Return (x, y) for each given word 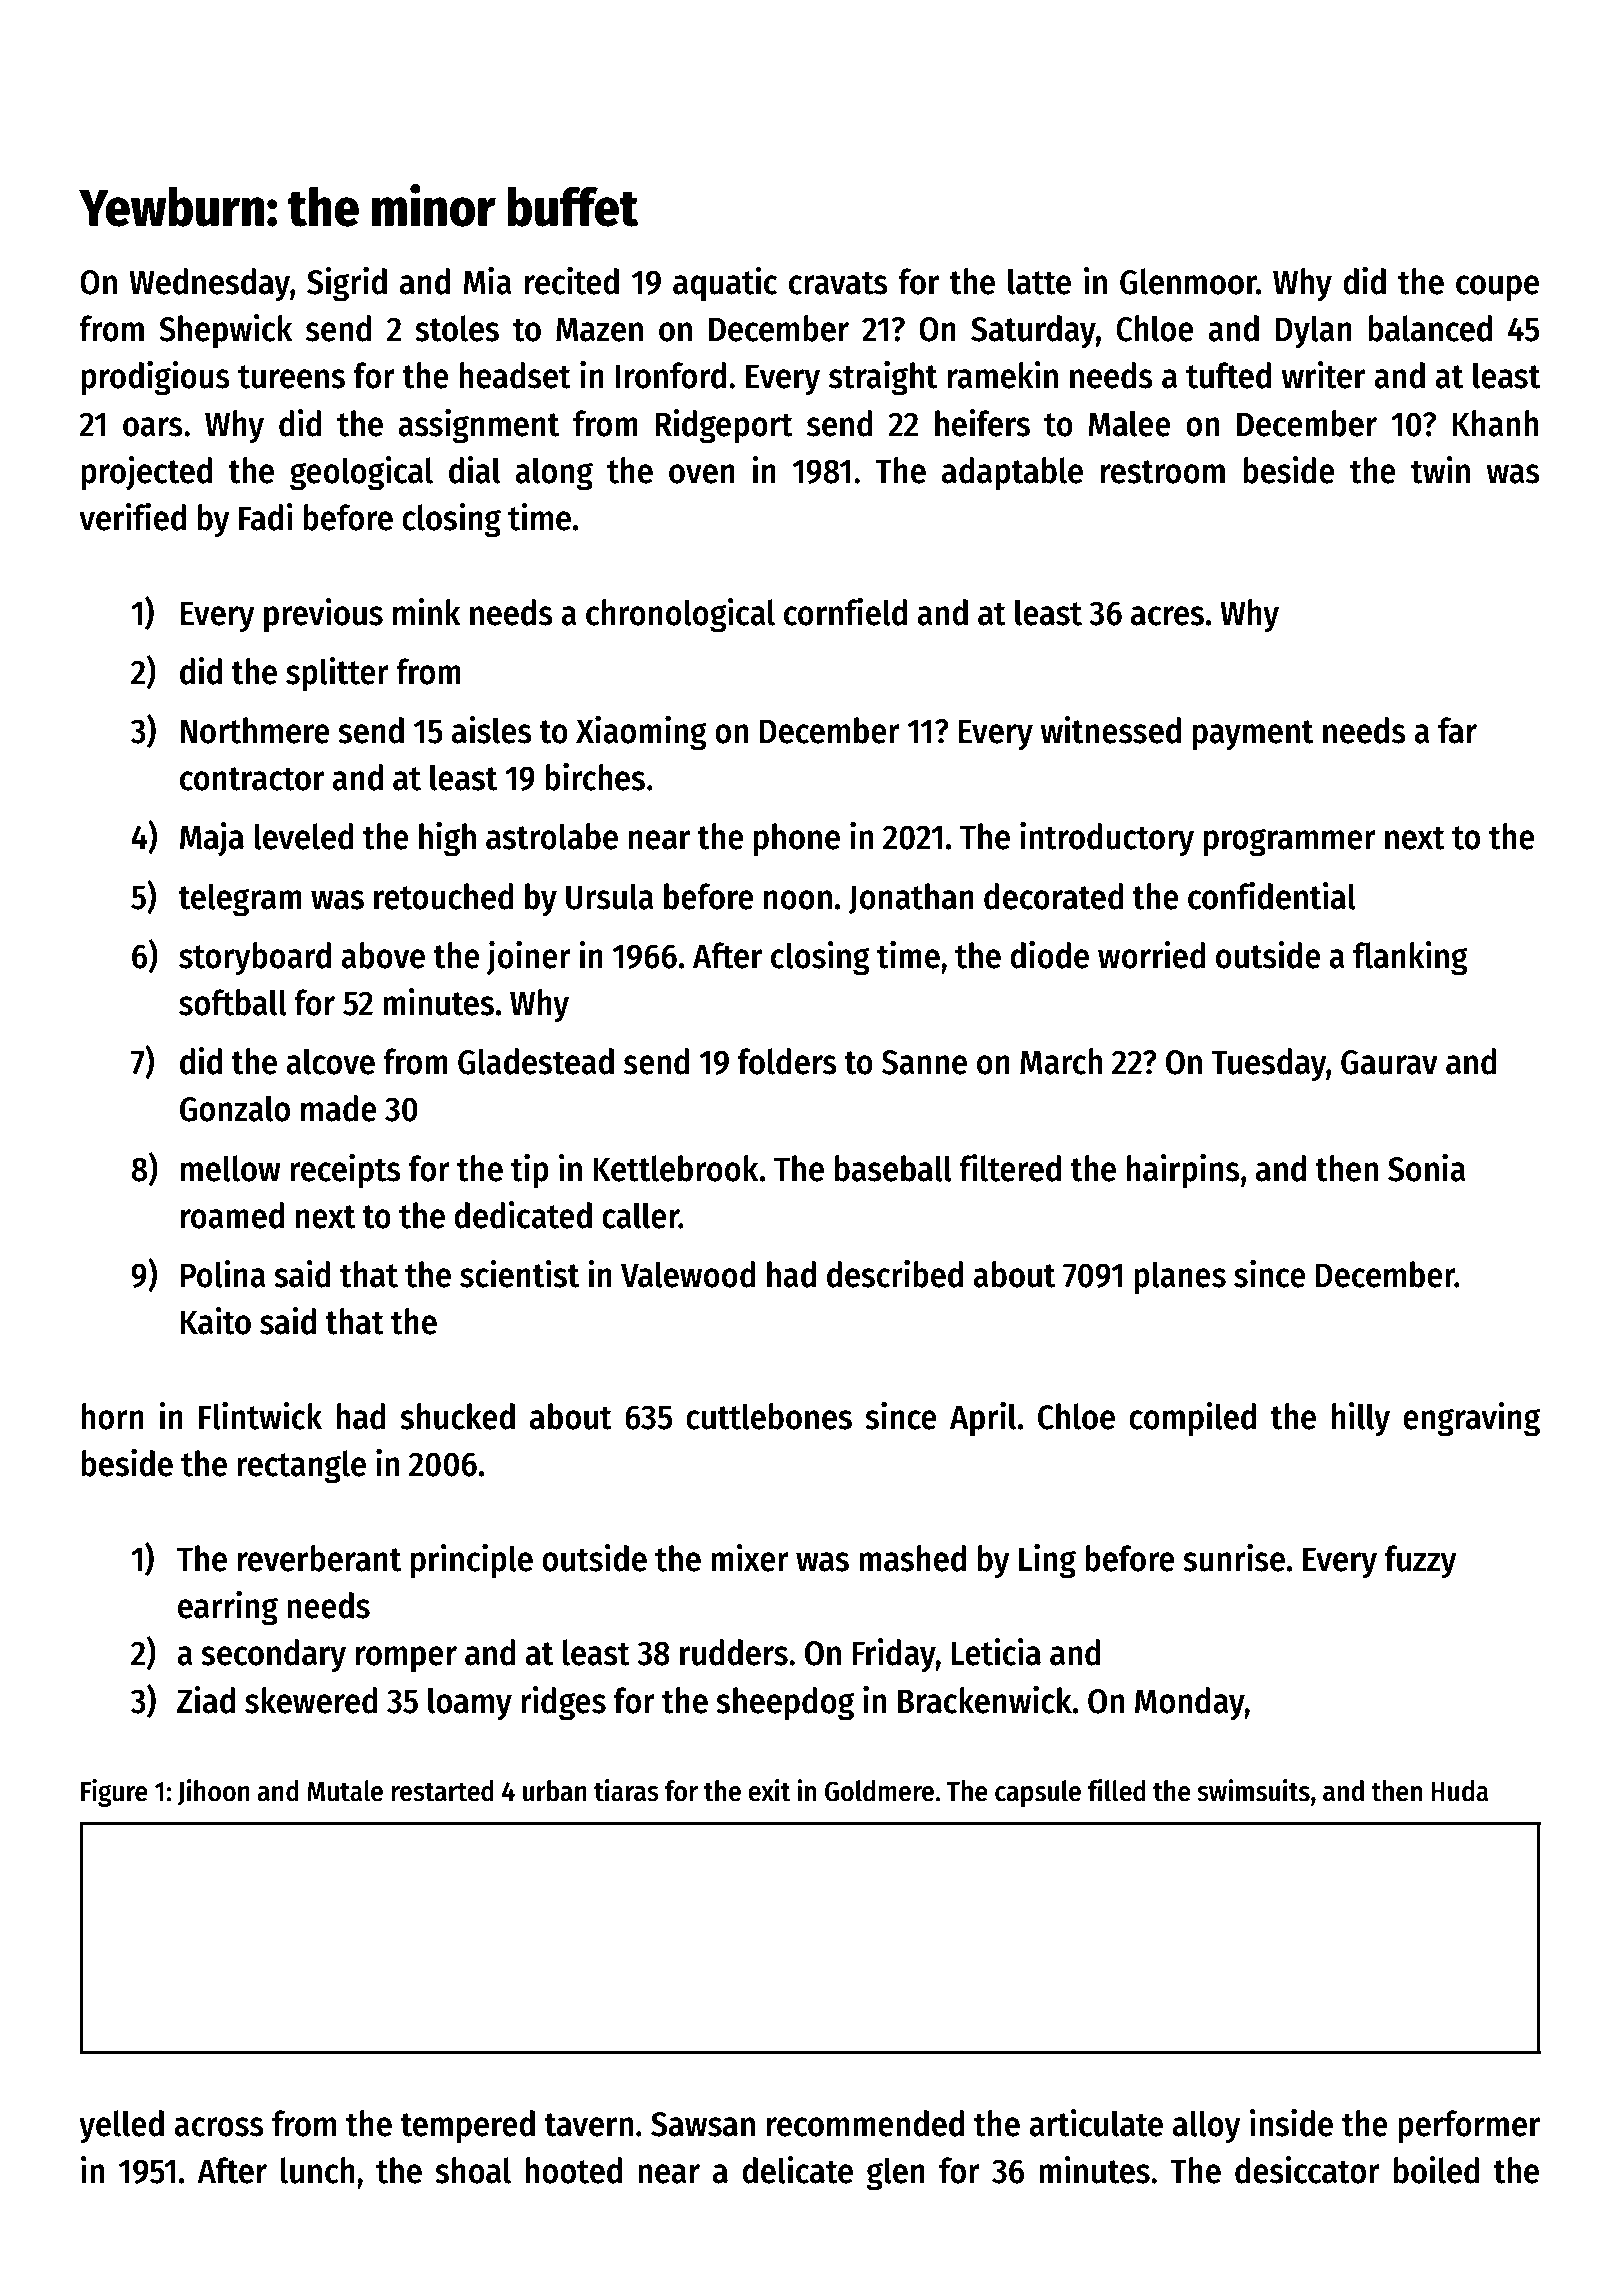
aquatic (725, 284)
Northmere (255, 730)
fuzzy (1421, 1562)
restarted (442, 1791)
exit (769, 1790)
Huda (1460, 1791)
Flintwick (260, 1416)
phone (797, 840)
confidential (1272, 896)
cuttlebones (769, 1416)
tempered (467, 2127)
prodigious (155, 378)
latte (1039, 281)
